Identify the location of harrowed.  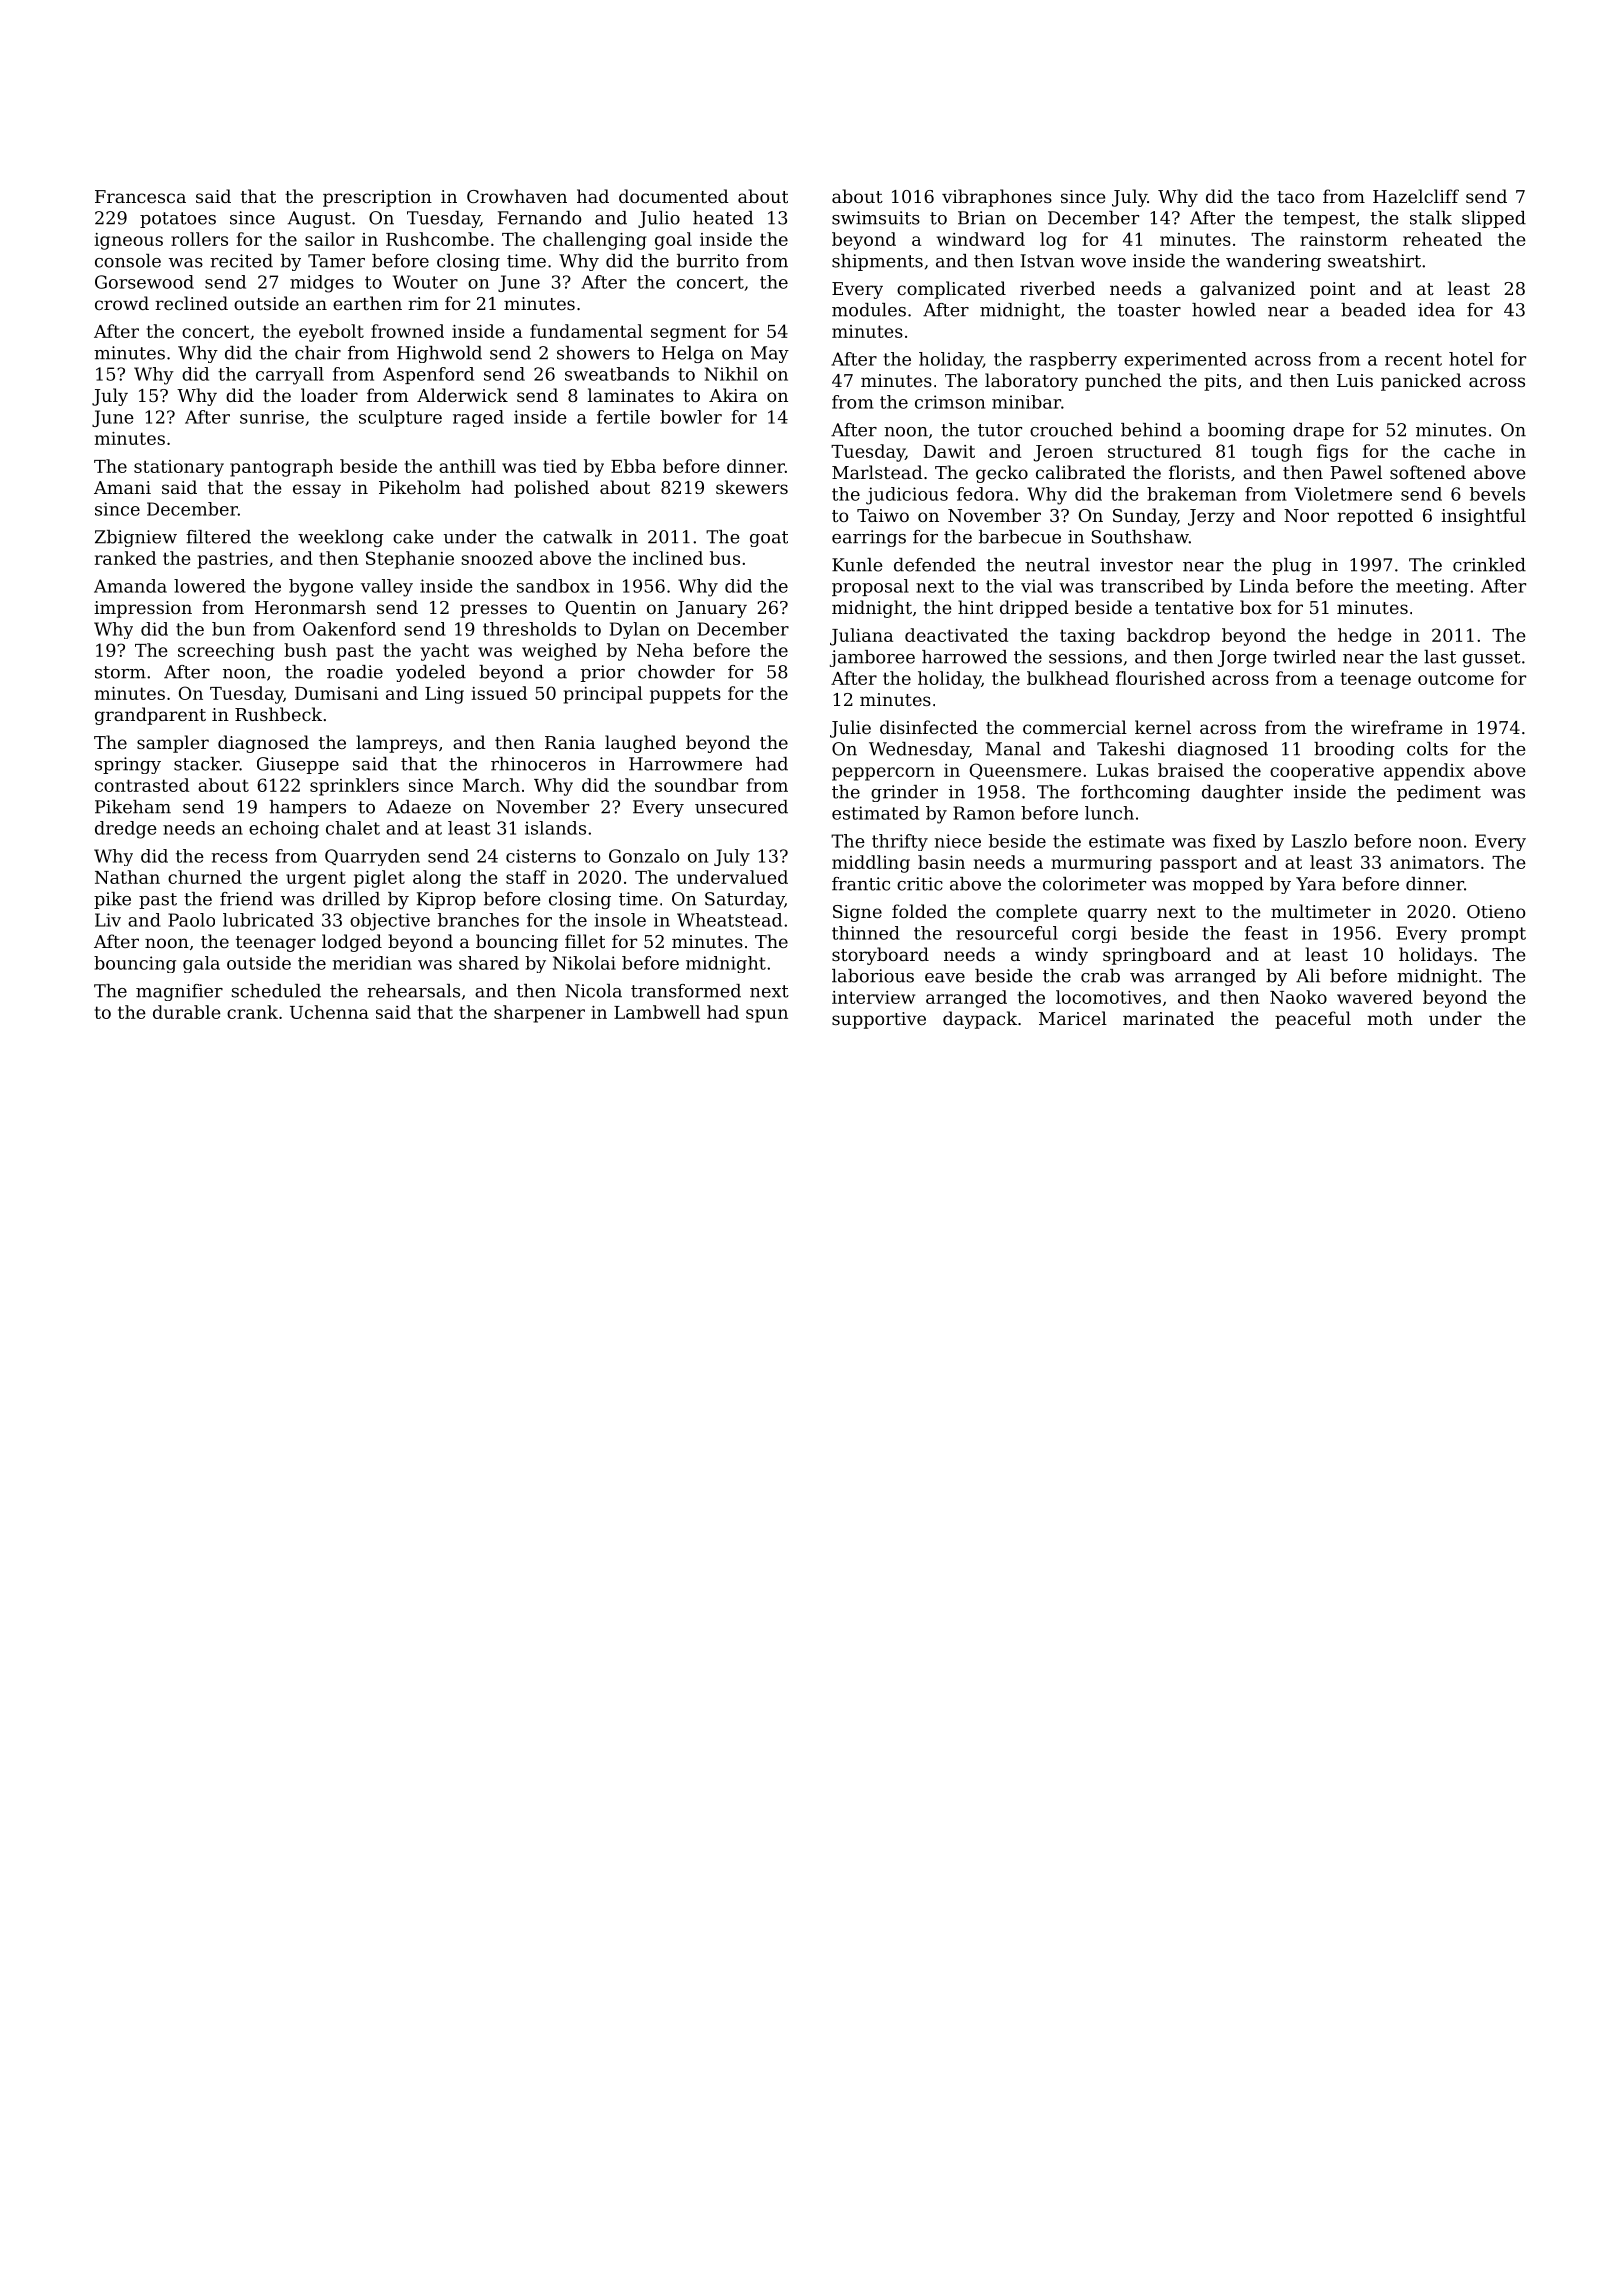
(964, 657).
